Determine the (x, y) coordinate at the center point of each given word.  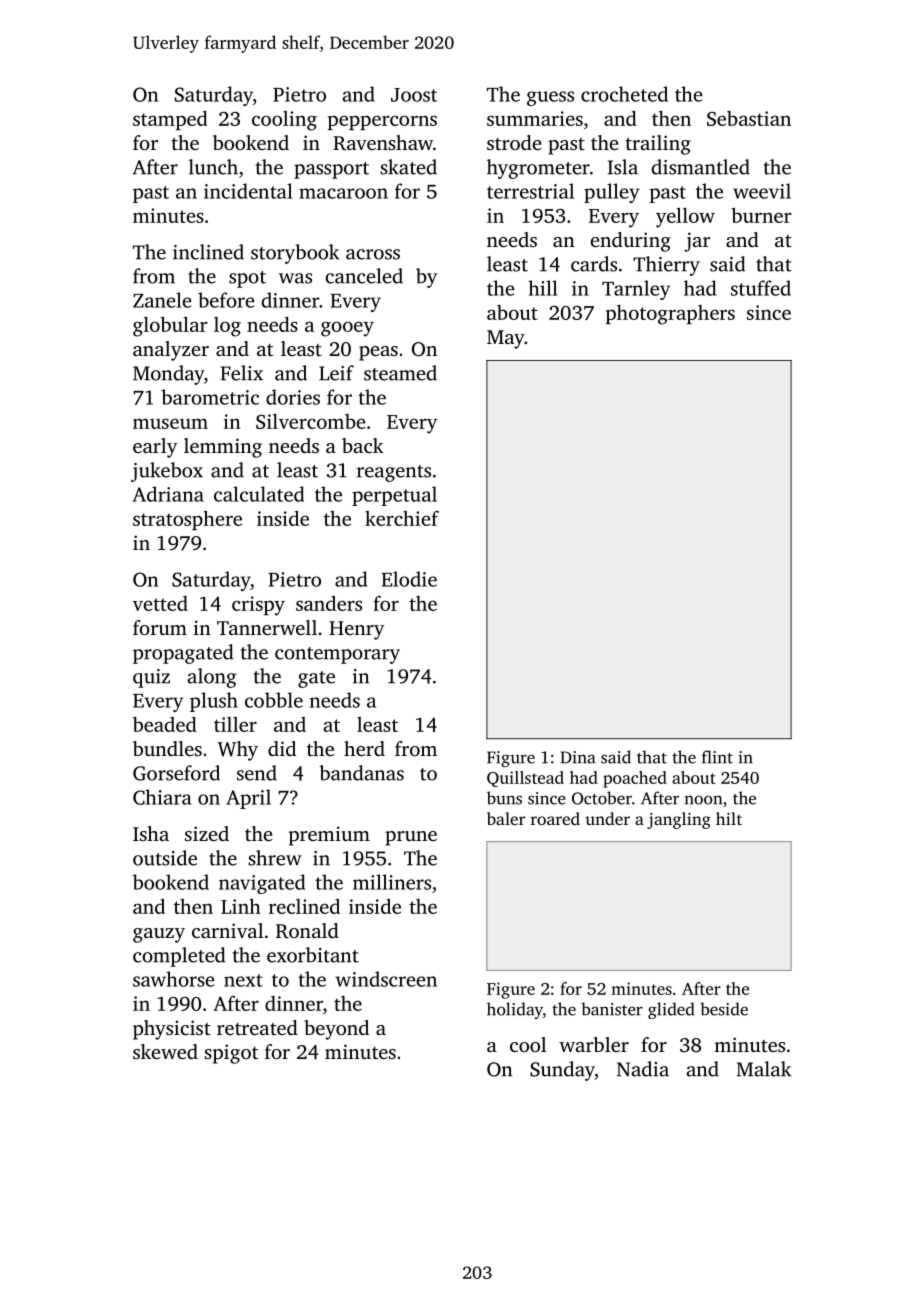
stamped (170, 120)
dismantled (700, 167)
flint (717, 757)
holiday (515, 1010)
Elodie (409, 579)
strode (514, 142)
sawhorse (174, 979)
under (607, 818)
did (282, 748)
